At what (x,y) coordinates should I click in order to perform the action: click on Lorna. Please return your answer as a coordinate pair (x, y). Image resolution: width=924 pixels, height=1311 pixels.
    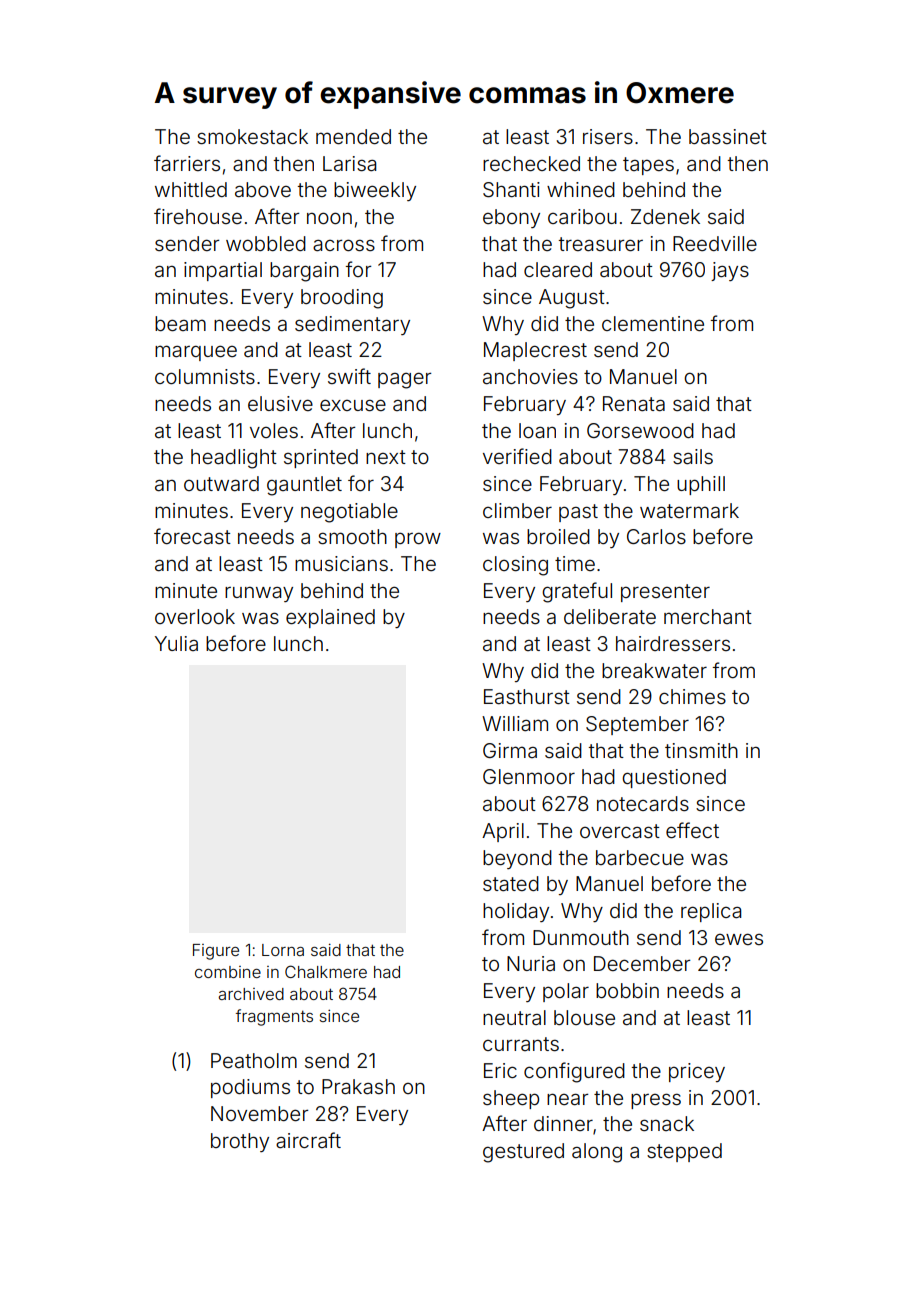
    Looking at the image, I should click on (283, 950).
